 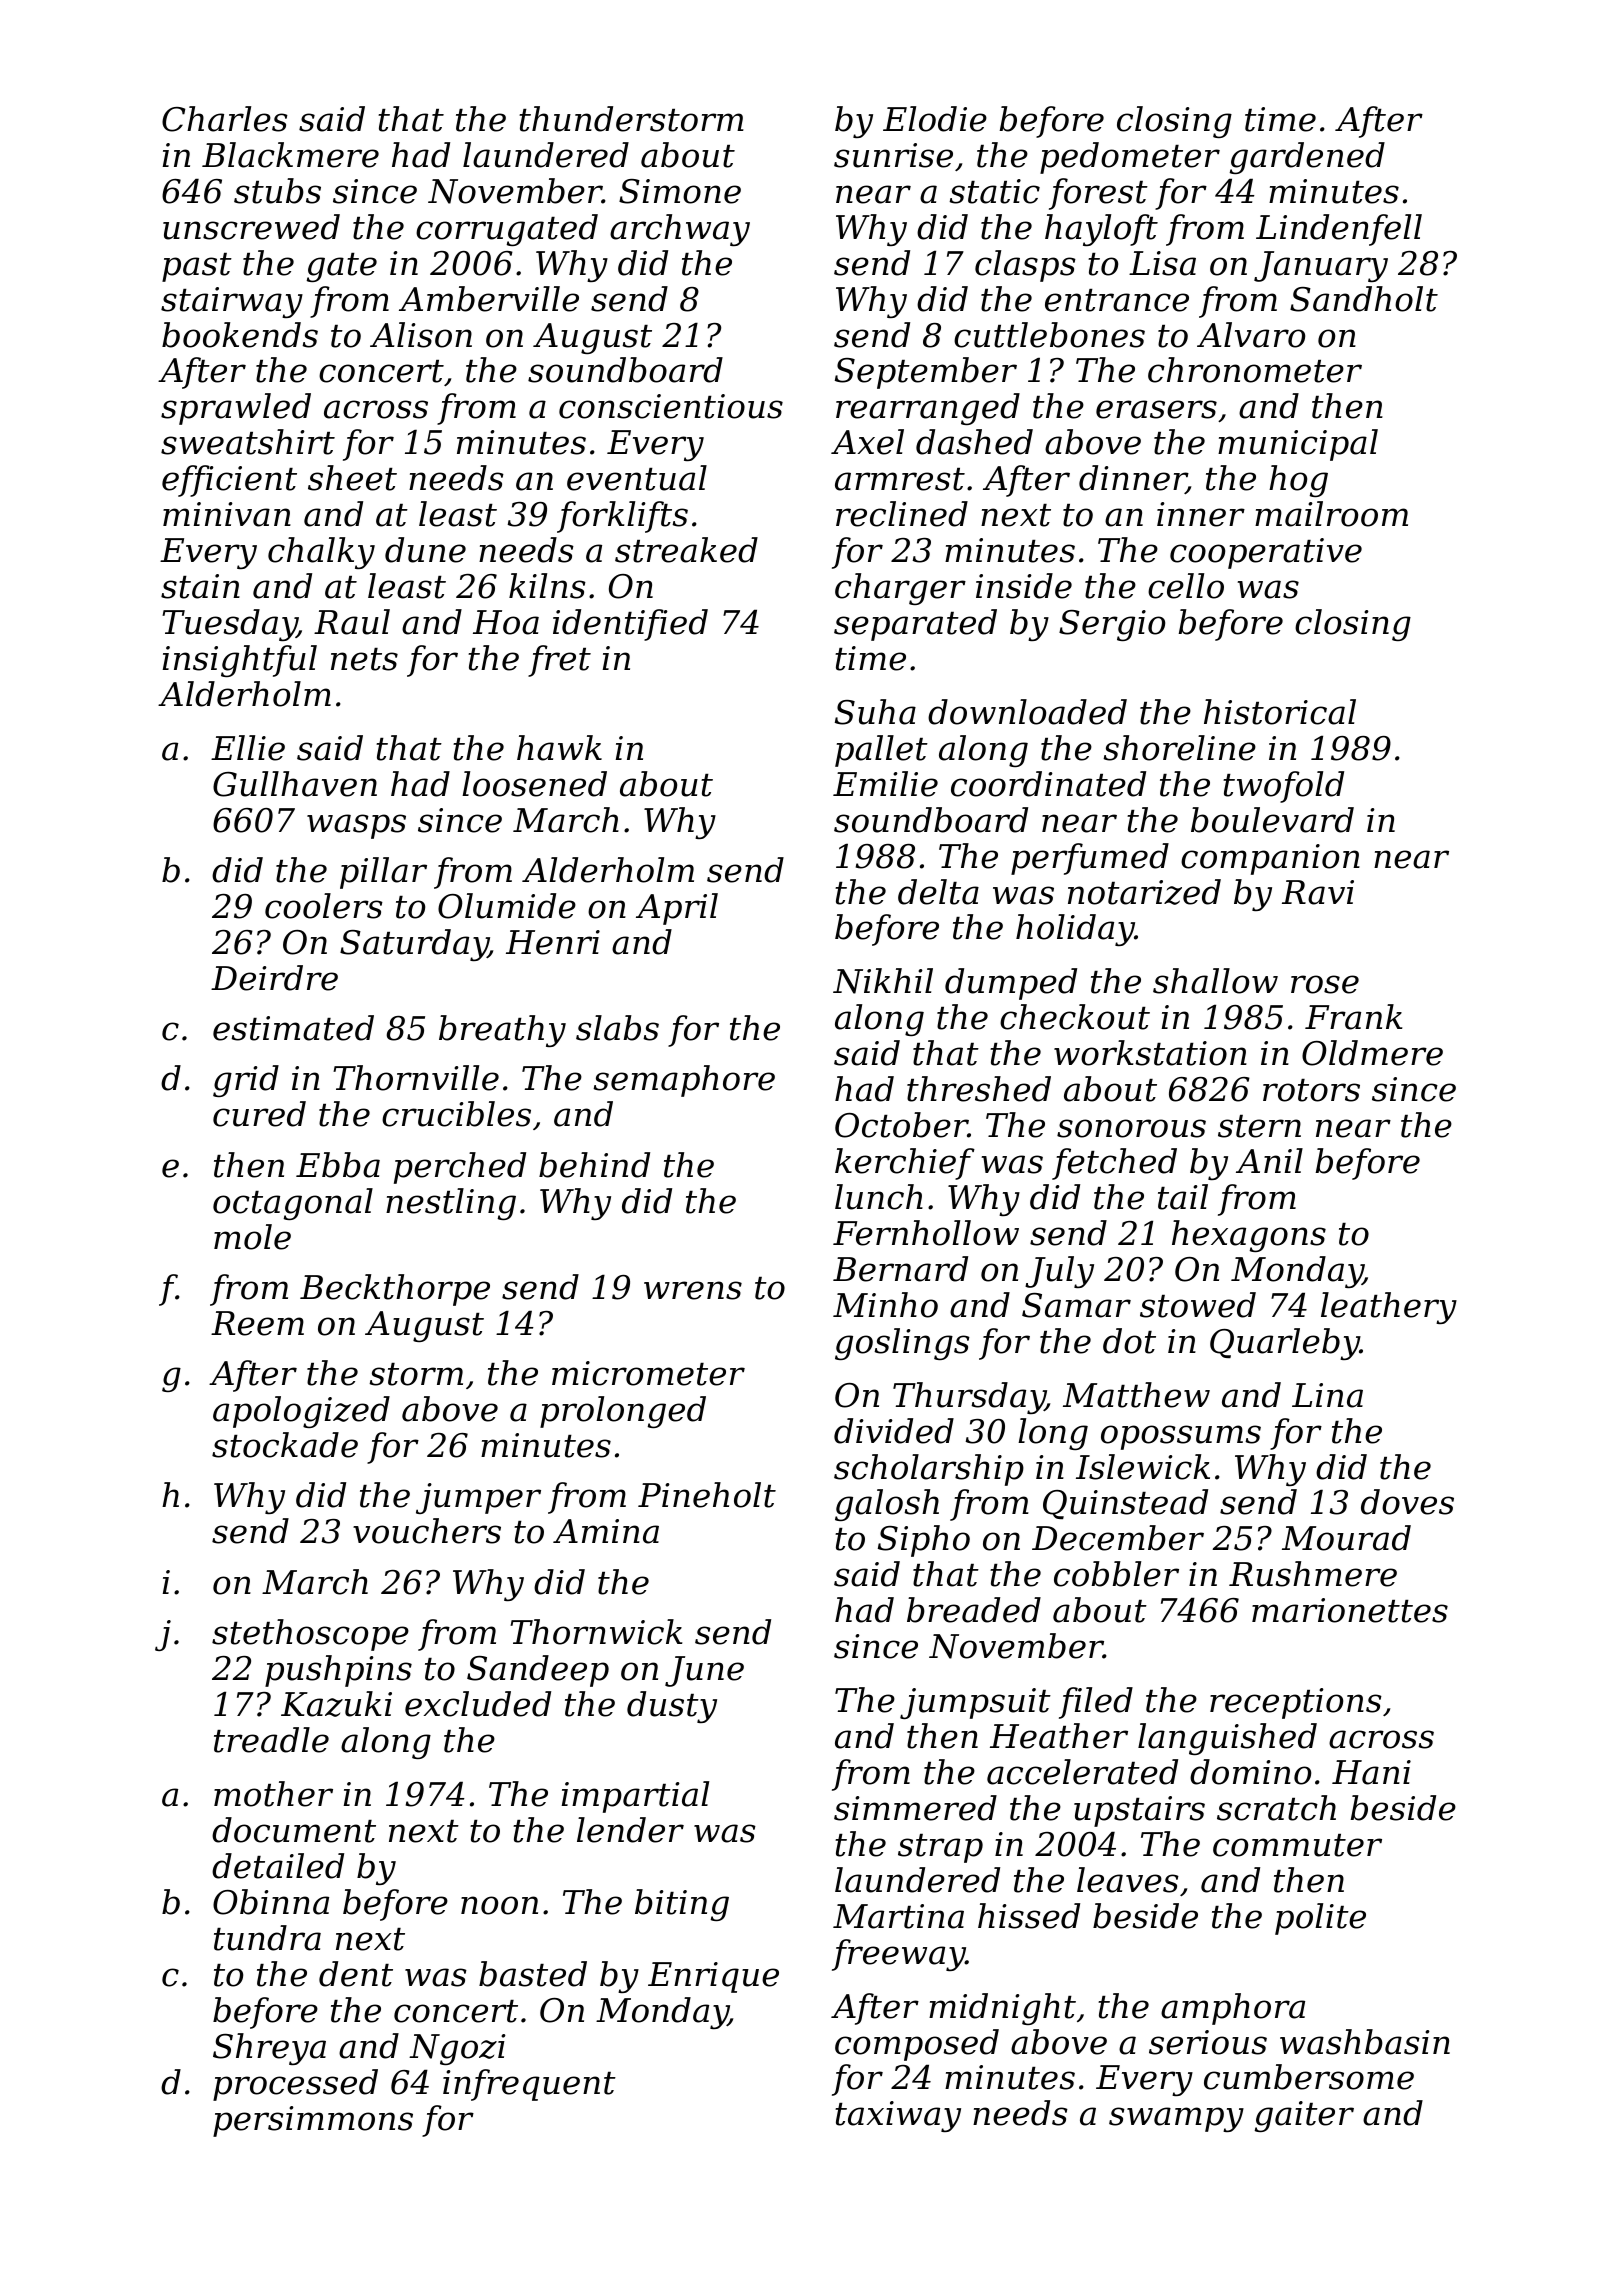 What do you see at coordinates (915, 625) in the image?
I see `separated` at bounding box center [915, 625].
